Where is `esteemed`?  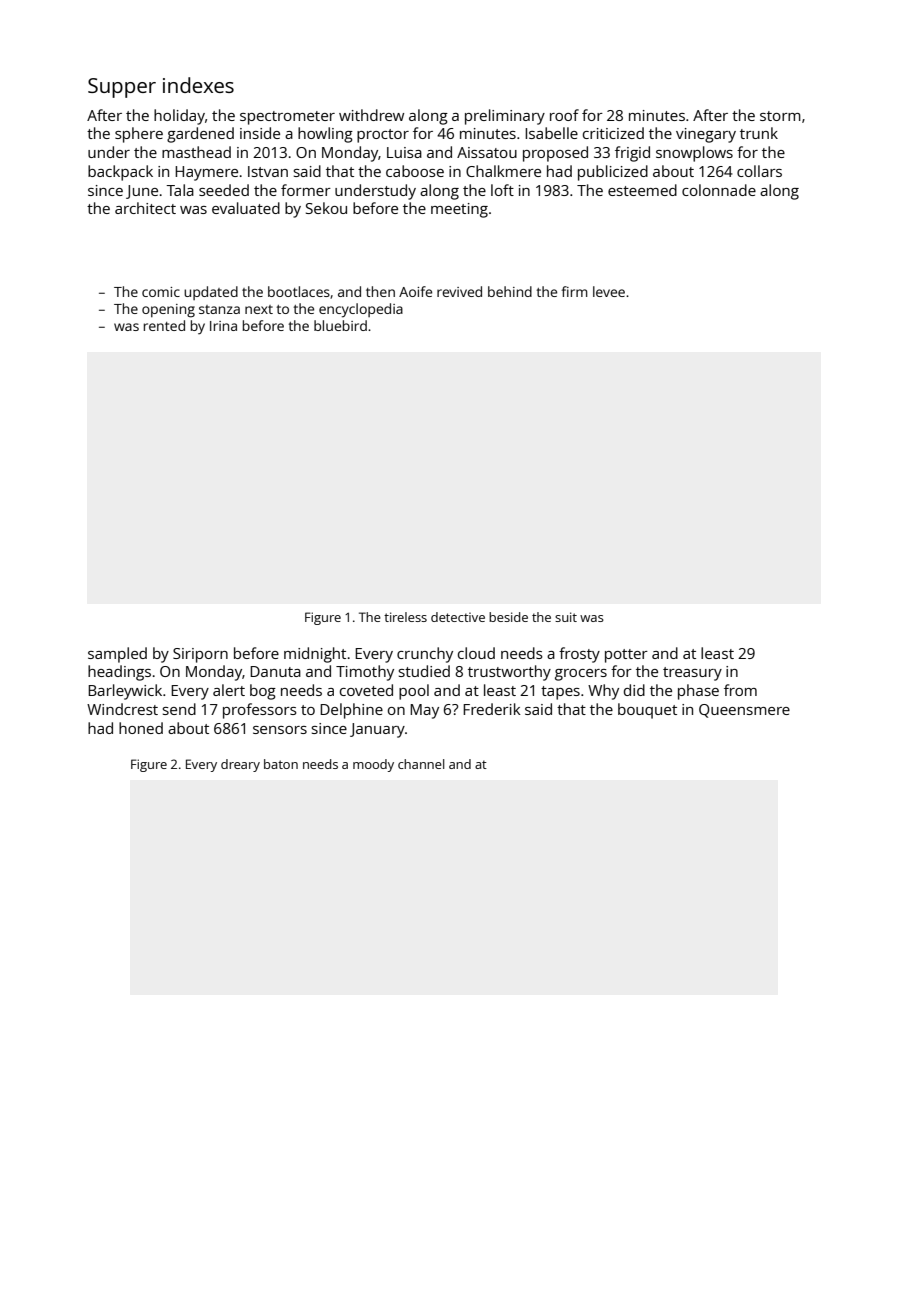
esteemed is located at coordinates (642, 190).
